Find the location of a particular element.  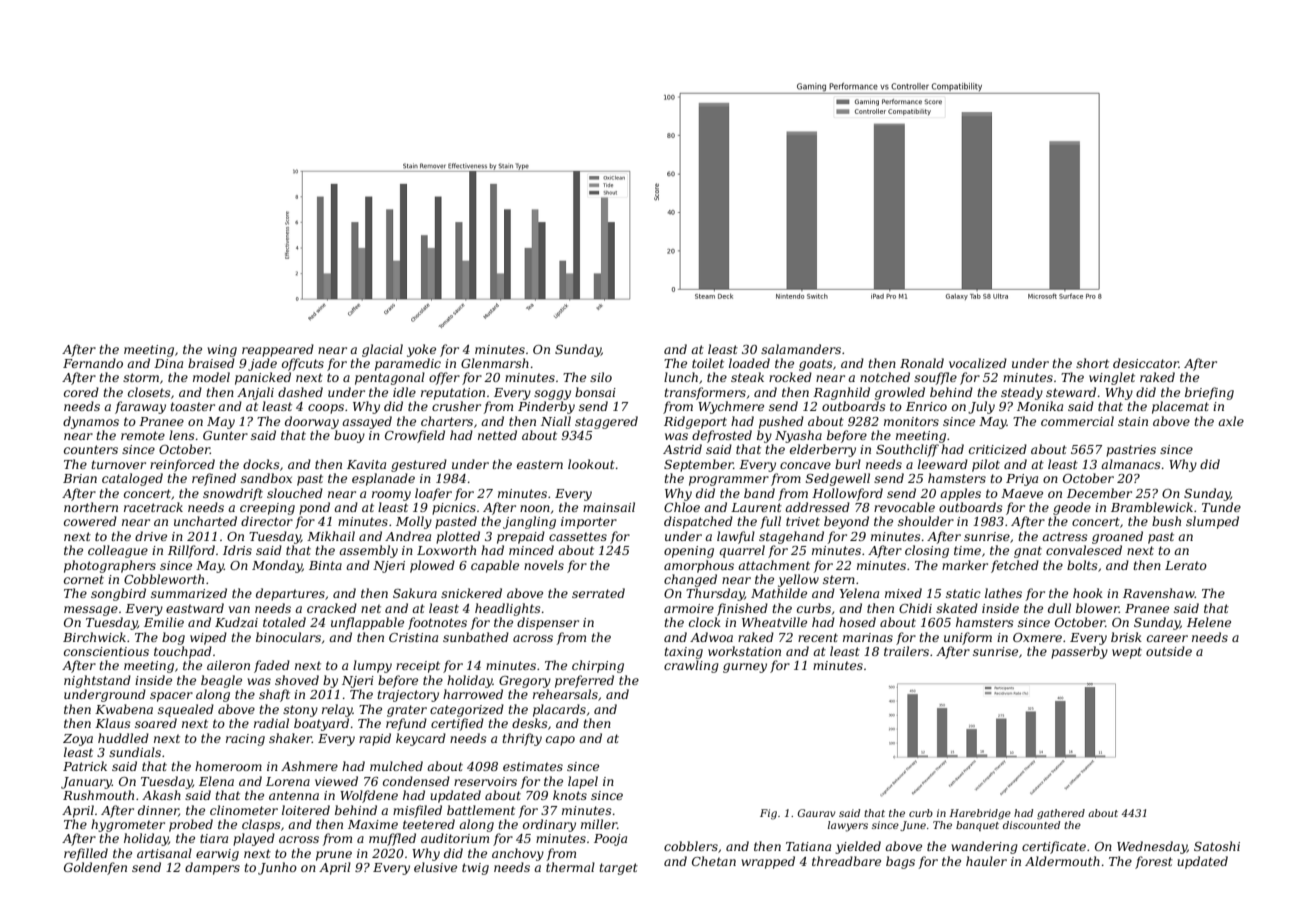

estimates is located at coordinates (533, 766).
